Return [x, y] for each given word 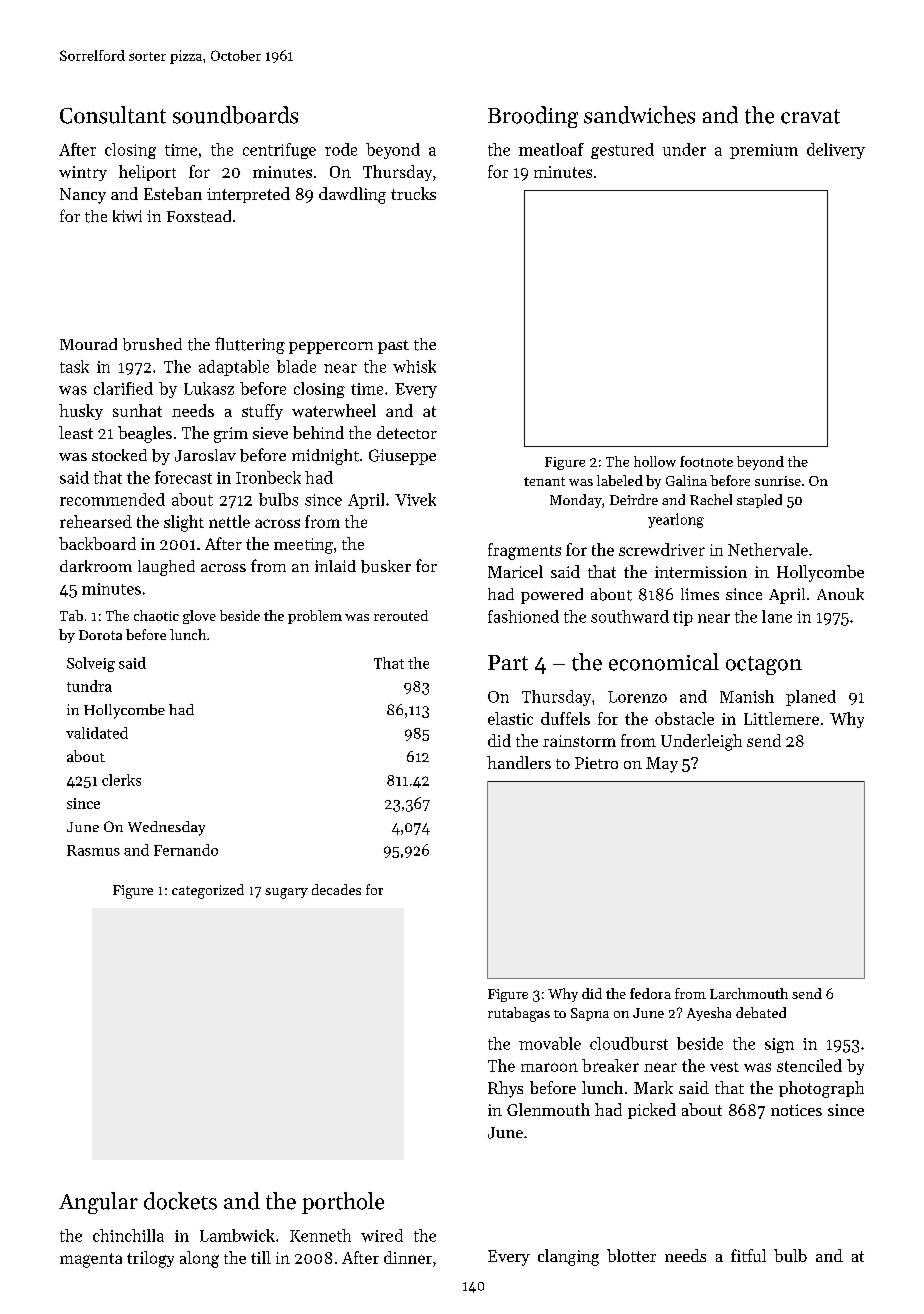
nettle [229, 521]
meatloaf [551, 149]
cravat [810, 116]
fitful [748, 1255]
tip [683, 618]
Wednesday [166, 828]
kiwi [127, 216]
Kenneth [320, 1235]
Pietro [596, 763]
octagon [764, 665]
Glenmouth [548, 1109]
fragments [524, 551]
